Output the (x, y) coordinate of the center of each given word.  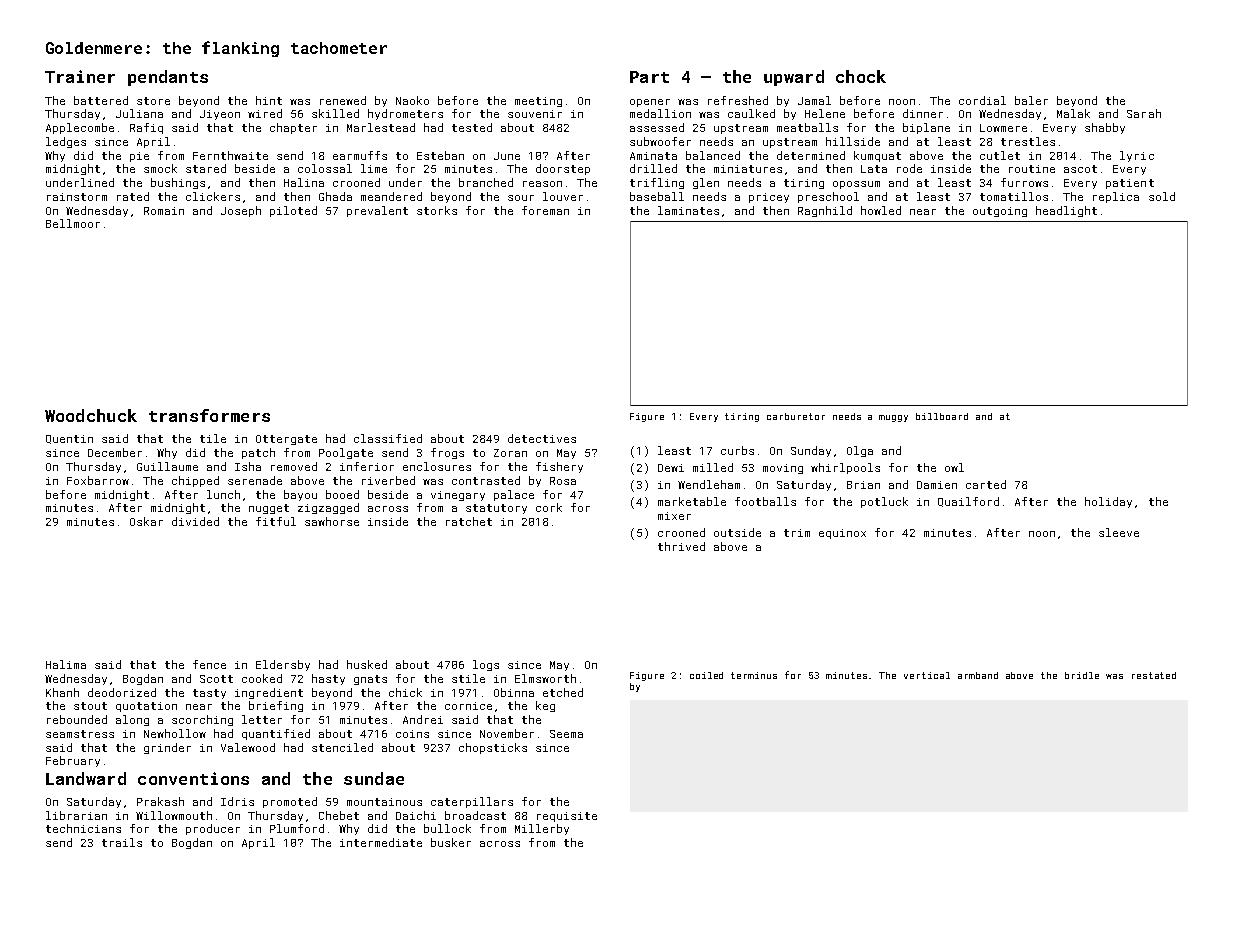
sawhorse (332, 521)
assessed (657, 127)
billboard (942, 416)
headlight (1066, 211)
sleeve (1119, 532)
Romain (164, 211)
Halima (66, 664)
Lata (874, 169)
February (73, 761)
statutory (496, 509)
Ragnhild (825, 211)
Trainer (80, 76)
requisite (567, 817)
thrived (681, 546)
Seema (566, 734)
